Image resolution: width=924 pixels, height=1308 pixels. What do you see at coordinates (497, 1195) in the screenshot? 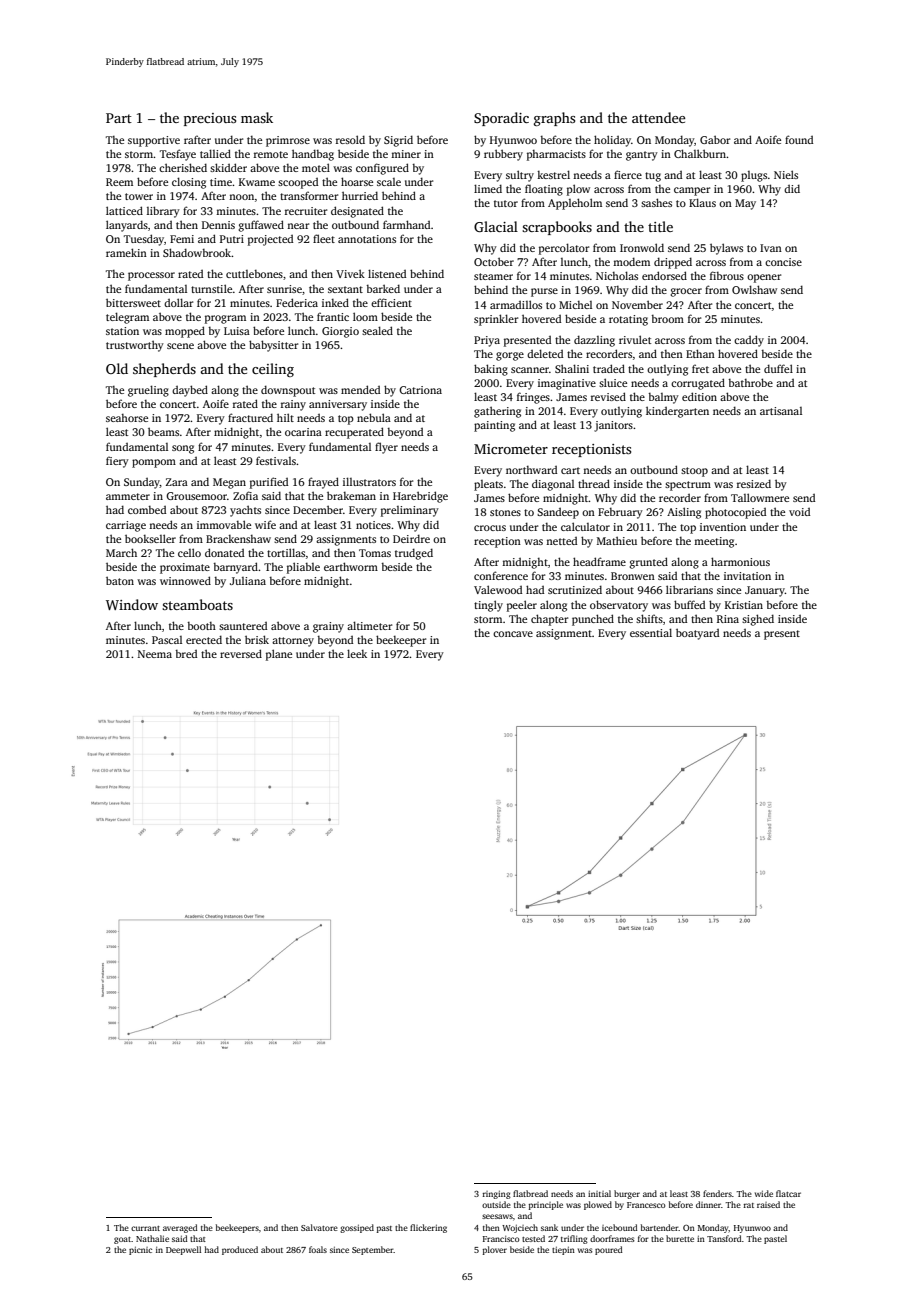
I see `ringing` at bounding box center [497, 1195].
